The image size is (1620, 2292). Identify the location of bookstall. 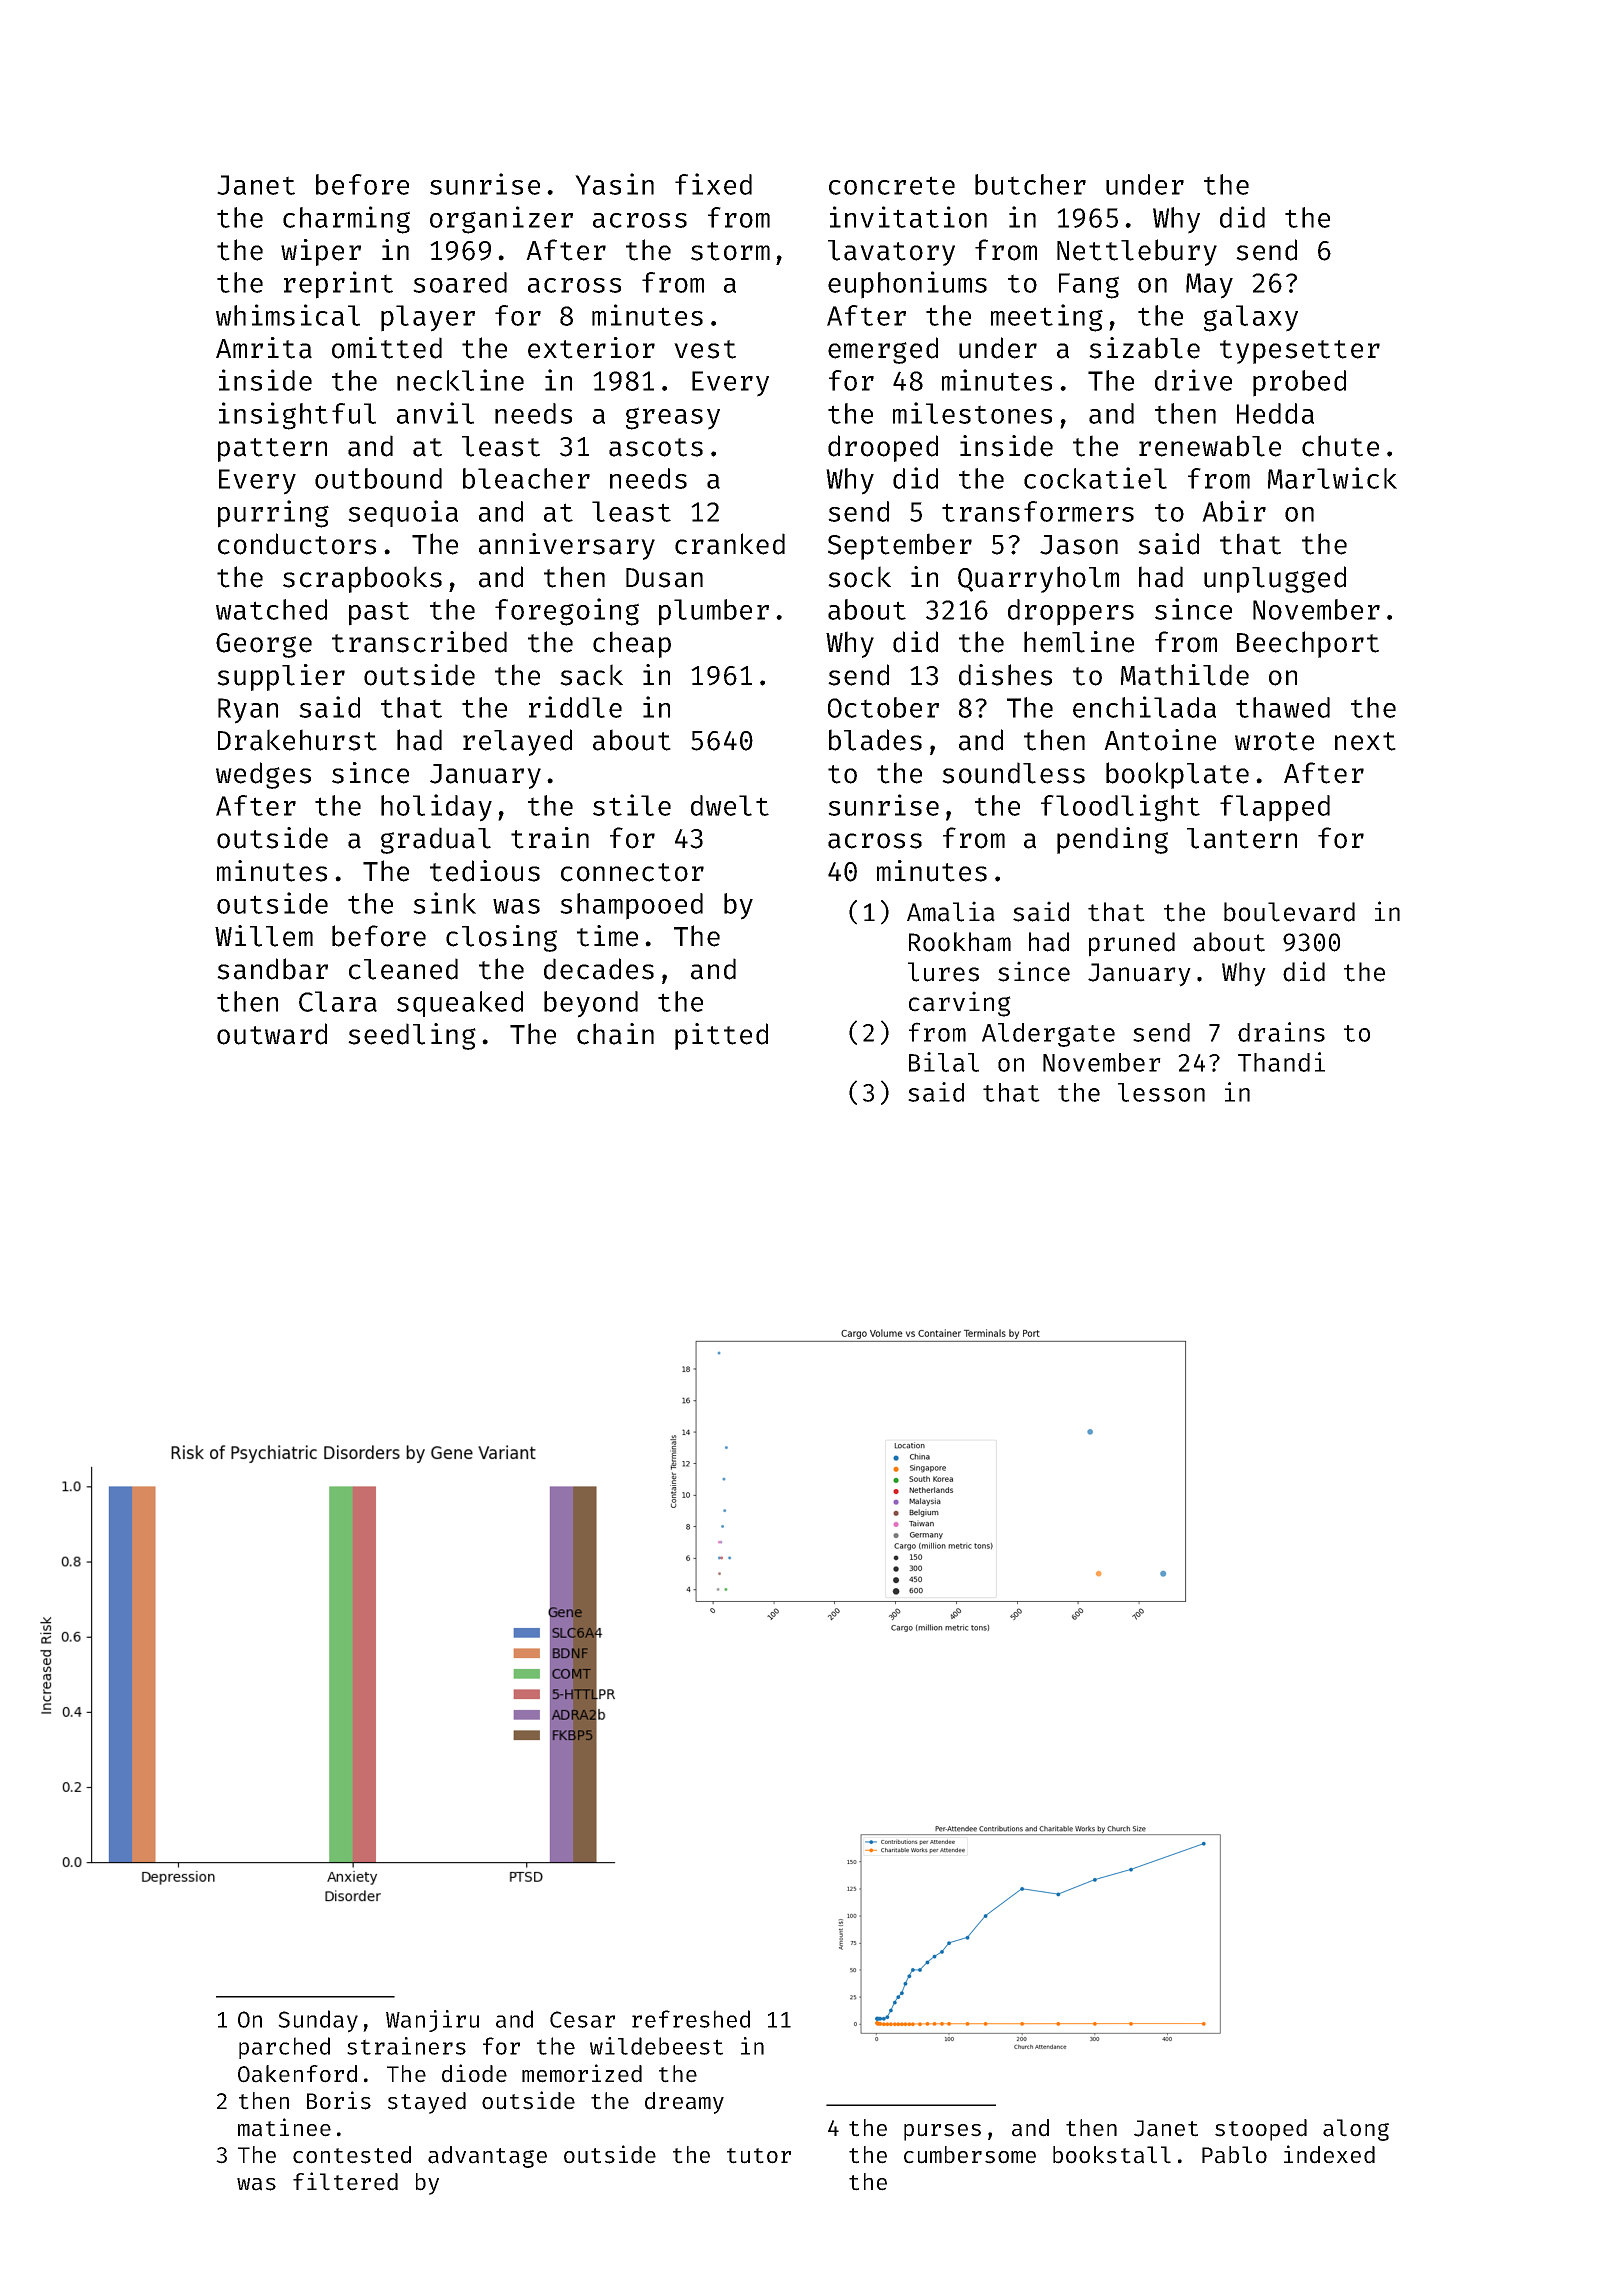
(1112, 2155).
